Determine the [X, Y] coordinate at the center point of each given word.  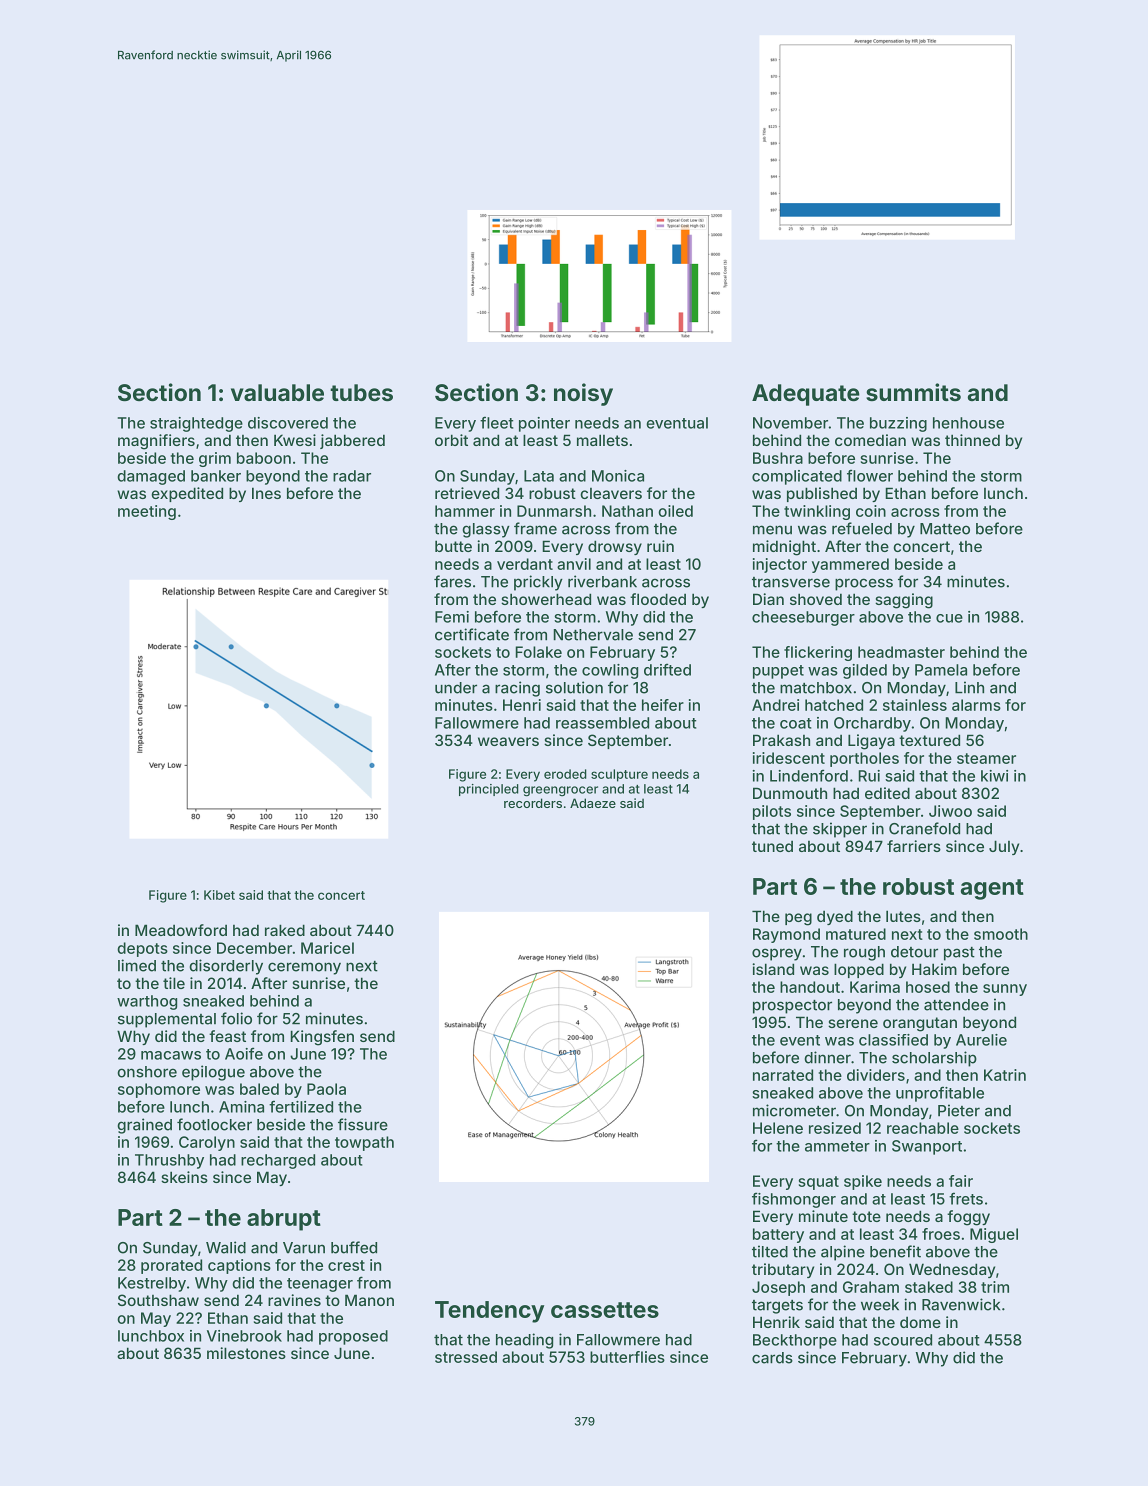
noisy [583, 394]
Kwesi [295, 440]
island [773, 969]
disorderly [226, 967]
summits [913, 392]
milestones [246, 1353]
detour [914, 952]
